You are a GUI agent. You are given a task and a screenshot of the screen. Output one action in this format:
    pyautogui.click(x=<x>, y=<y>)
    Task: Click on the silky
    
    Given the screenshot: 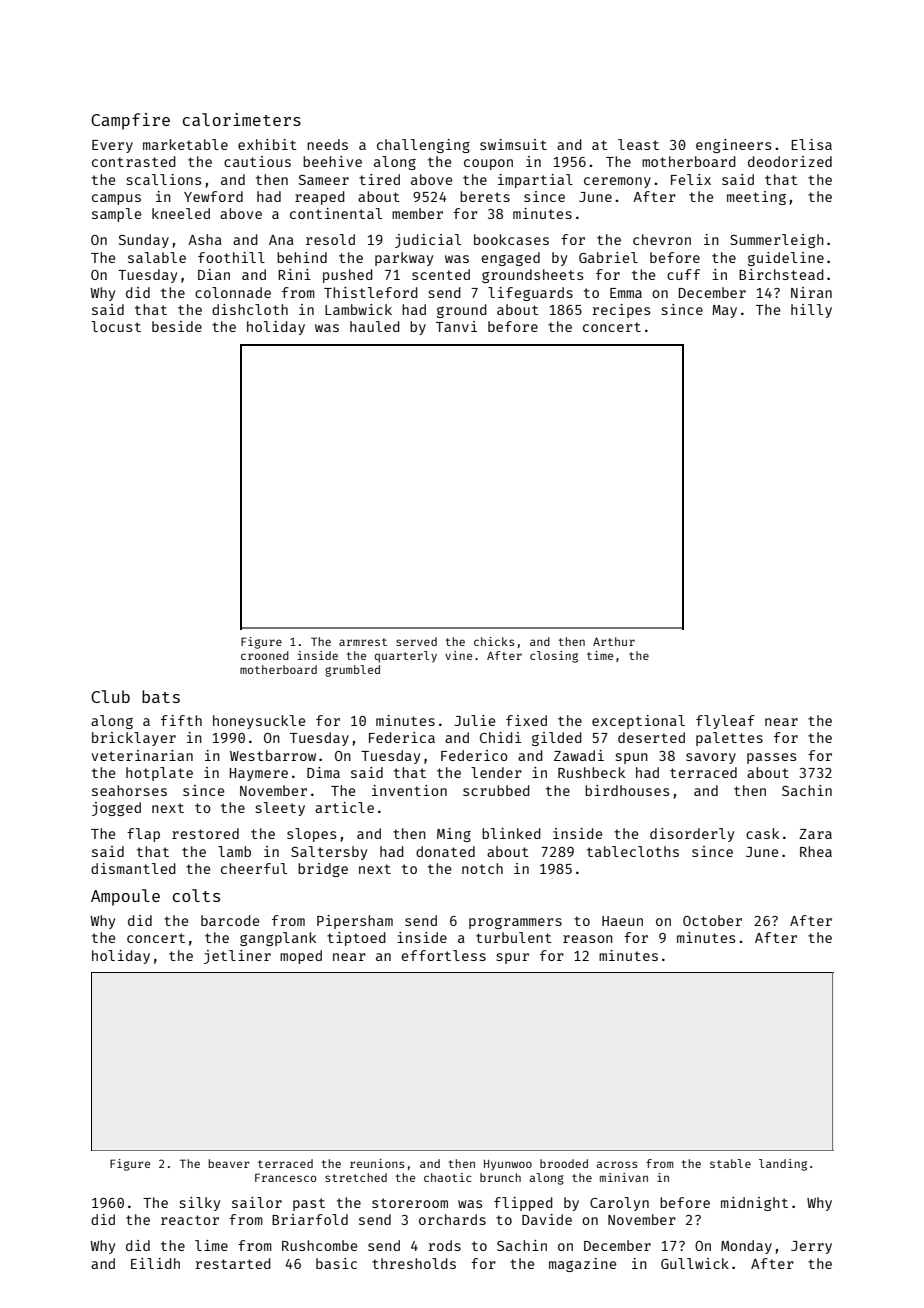 What is the action you would take?
    pyautogui.click(x=200, y=1204)
